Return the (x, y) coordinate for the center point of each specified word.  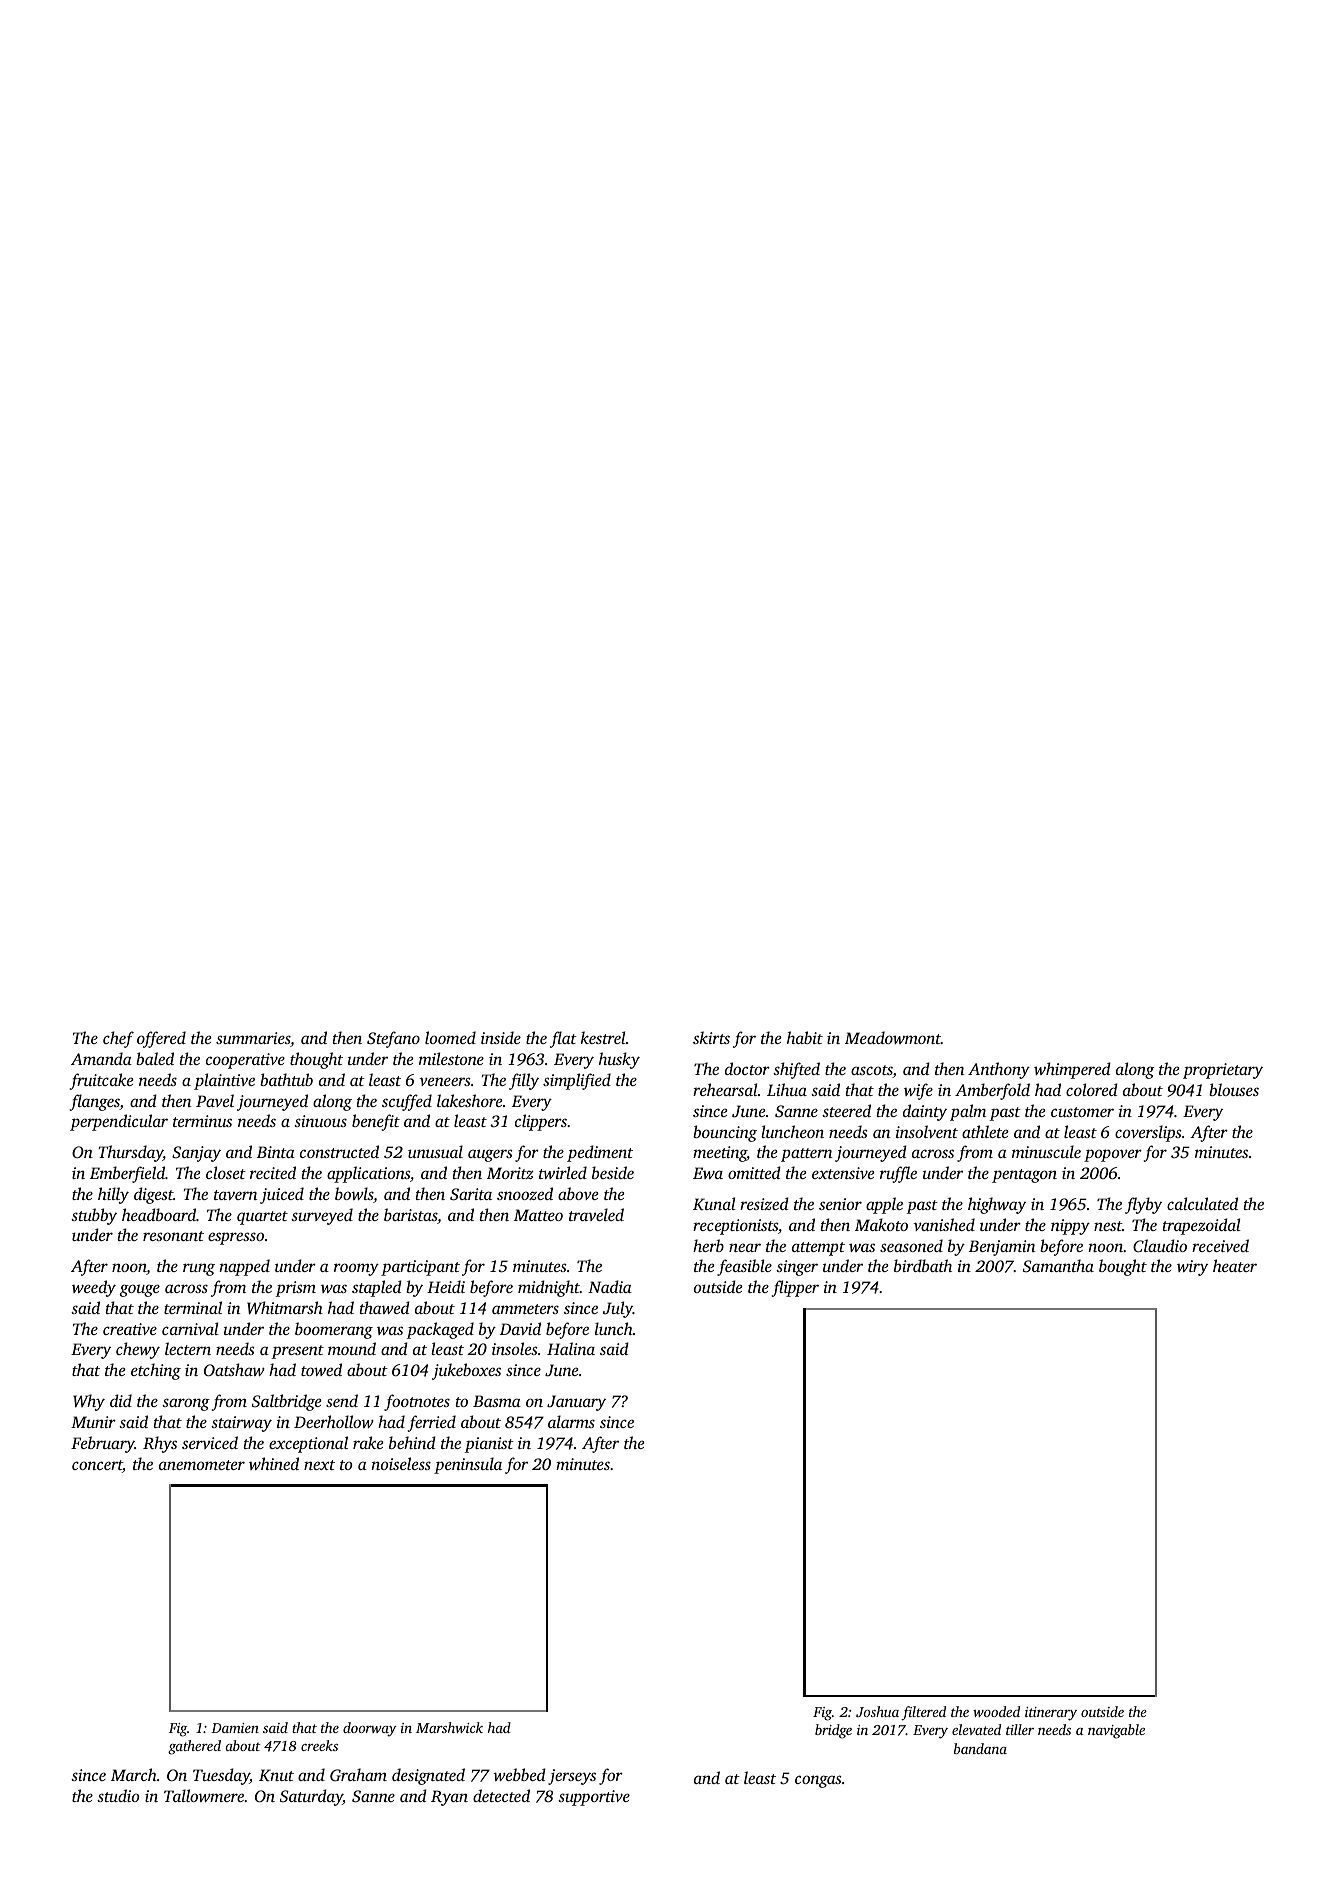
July (618, 1309)
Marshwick (449, 1727)
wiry (1192, 1268)
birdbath (923, 1265)
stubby (94, 1216)
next (319, 1465)
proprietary (1223, 1071)
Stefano (393, 1039)
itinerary (1051, 1714)
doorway (370, 1729)
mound (352, 1348)
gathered (194, 1747)
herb (708, 1245)
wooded (996, 1711)
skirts (711, 1037)
